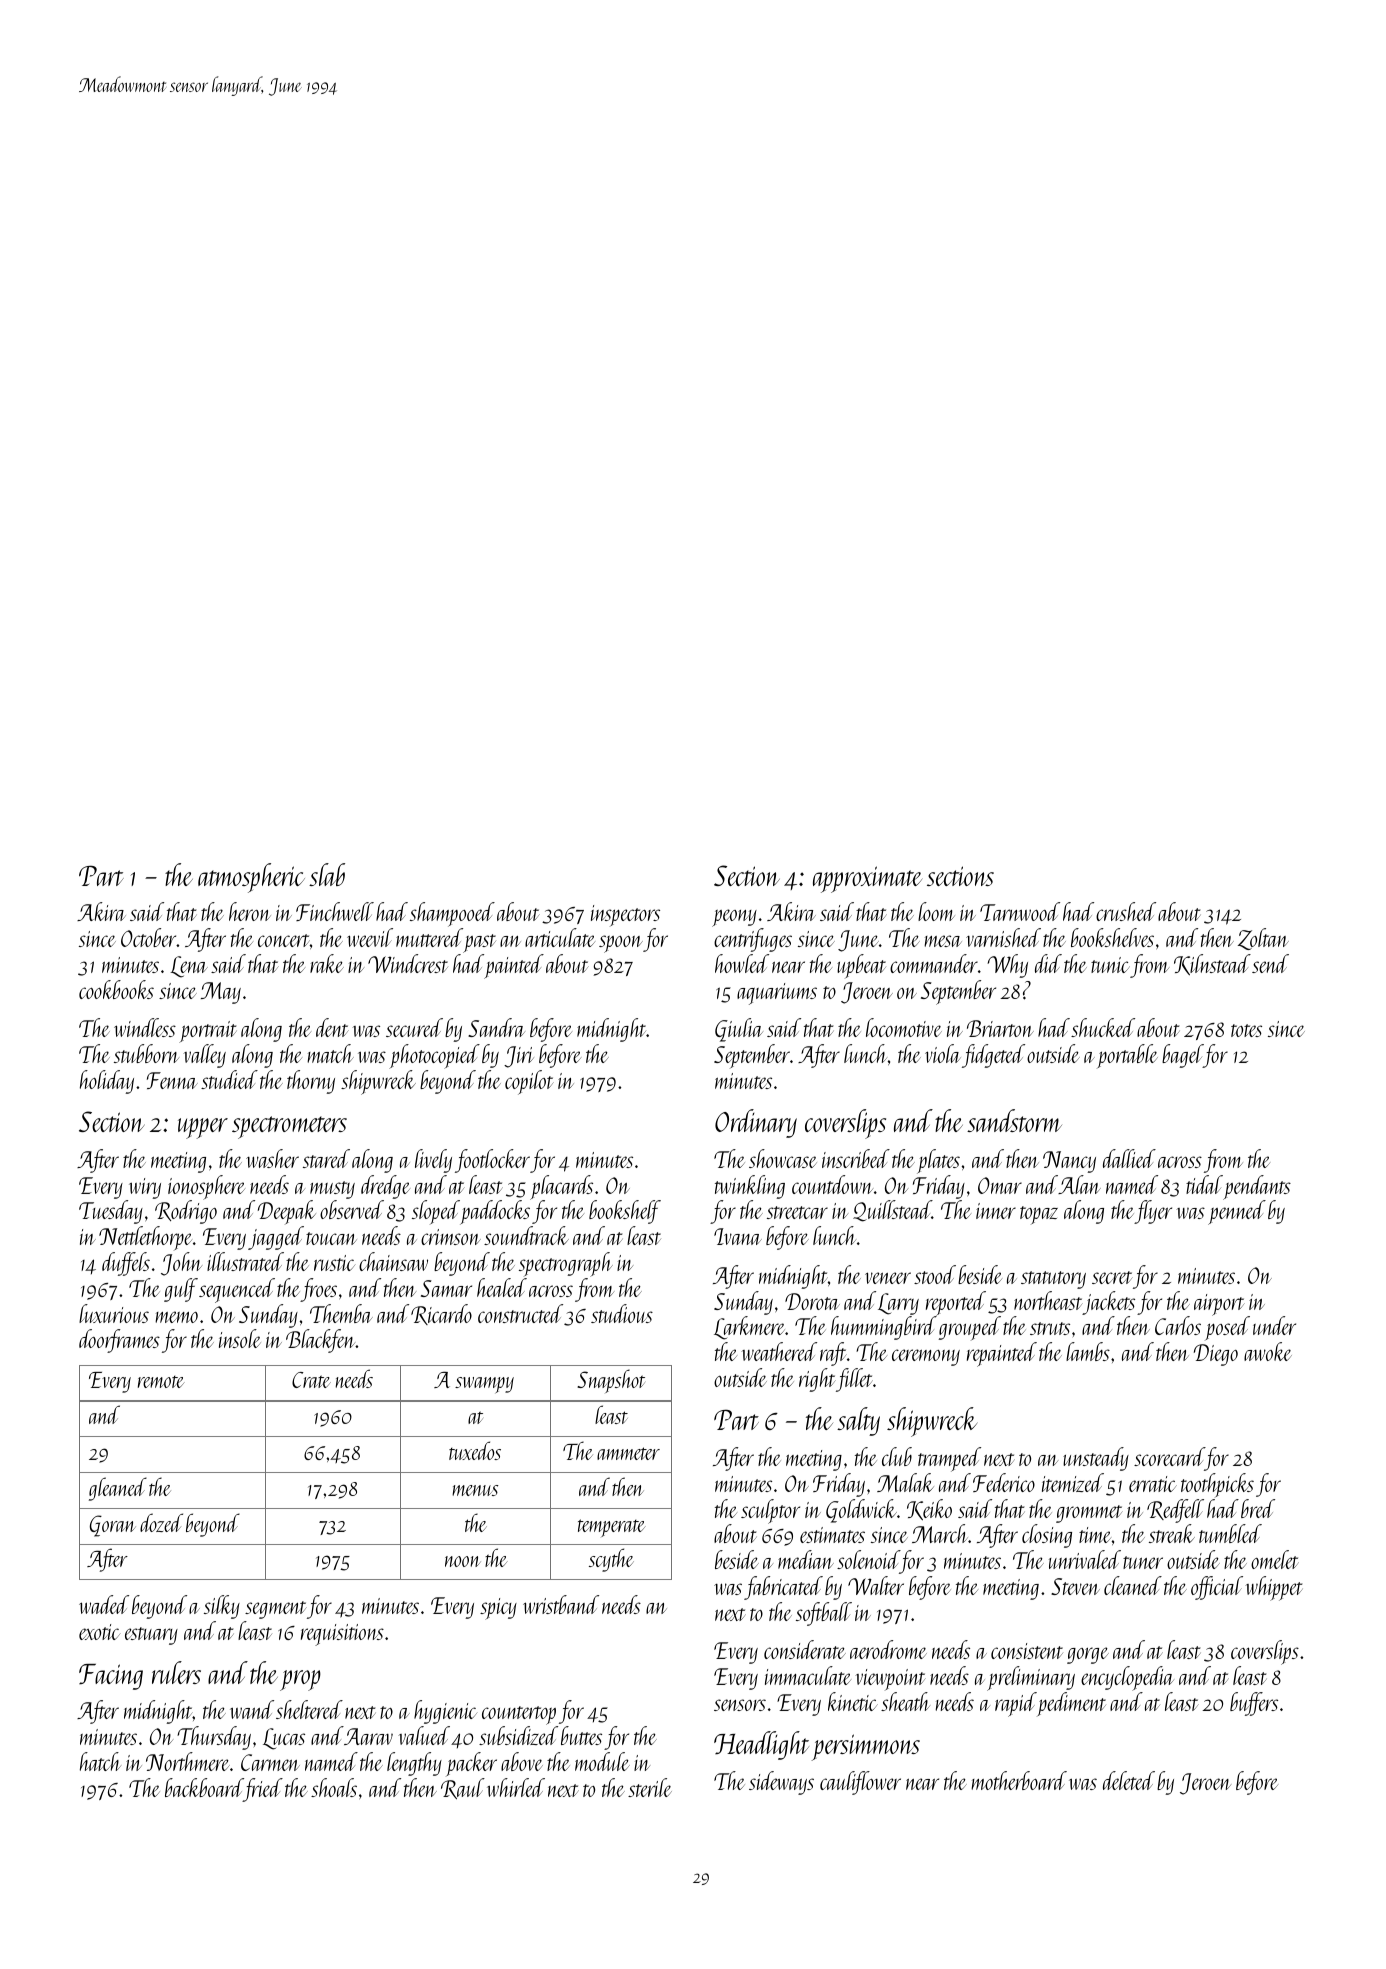  I want to click on immaculate, so click(808, 1675).
